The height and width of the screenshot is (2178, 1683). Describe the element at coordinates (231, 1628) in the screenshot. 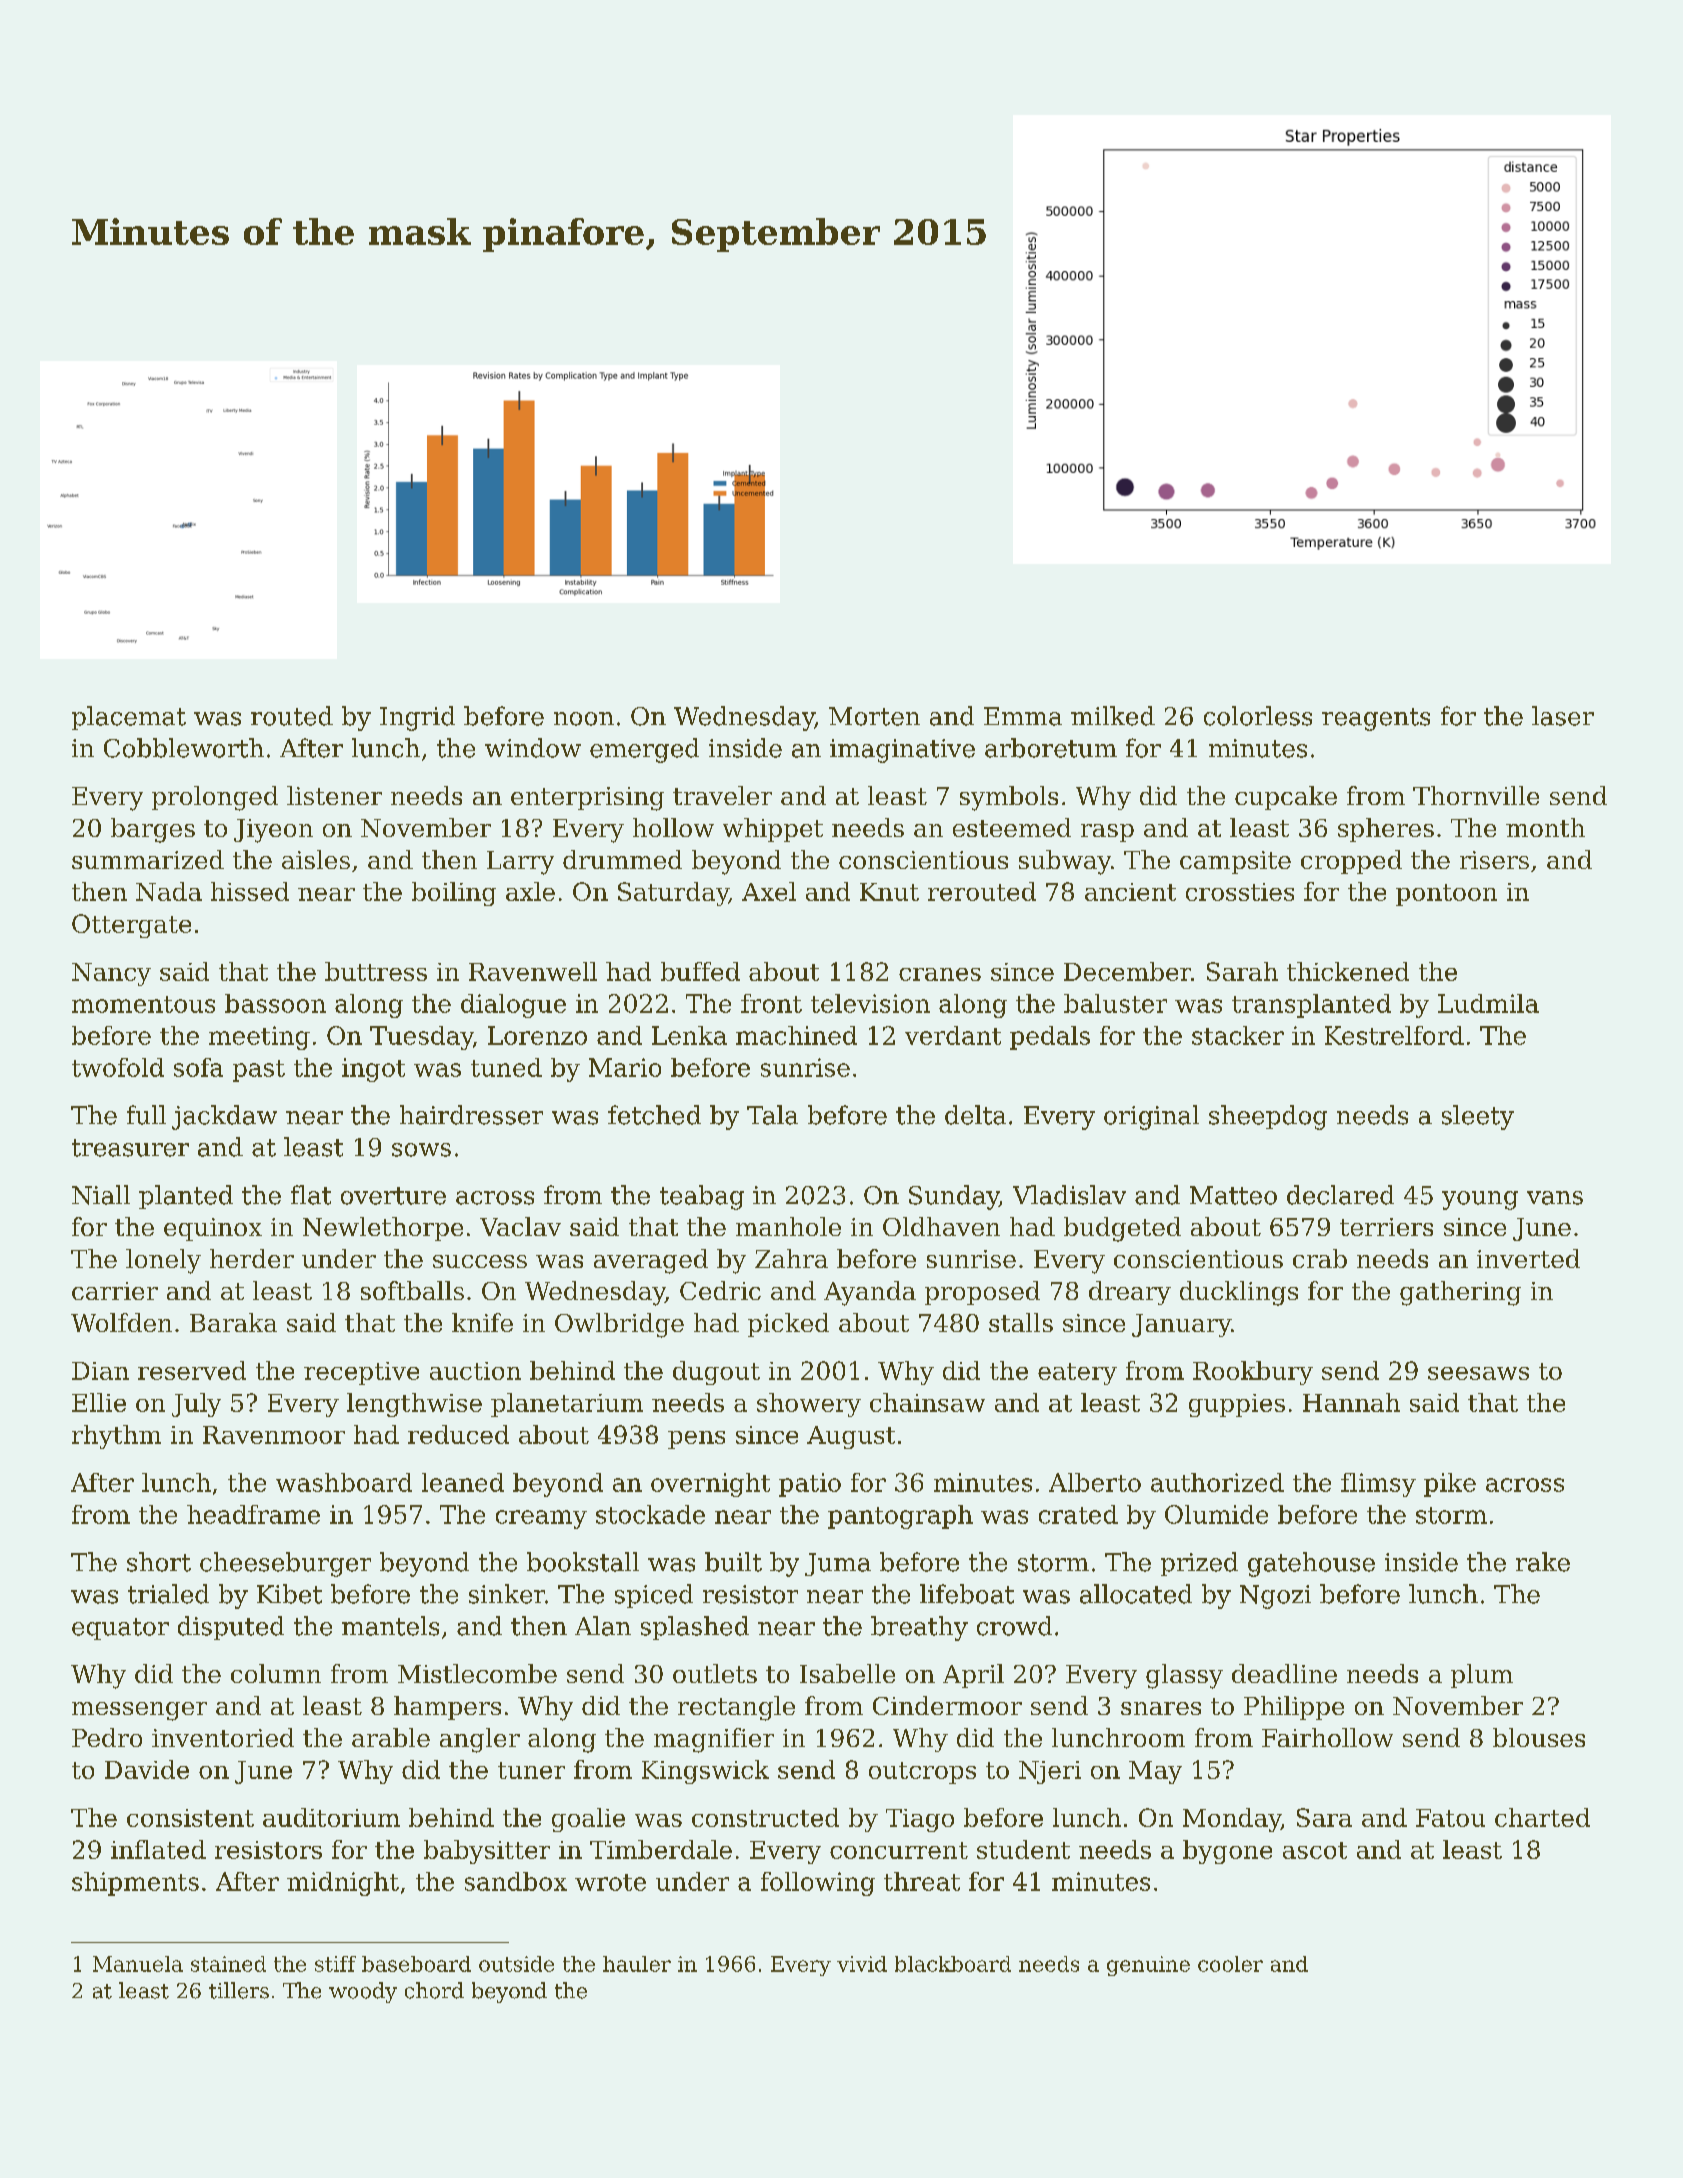

I see `disputed` at that location.
